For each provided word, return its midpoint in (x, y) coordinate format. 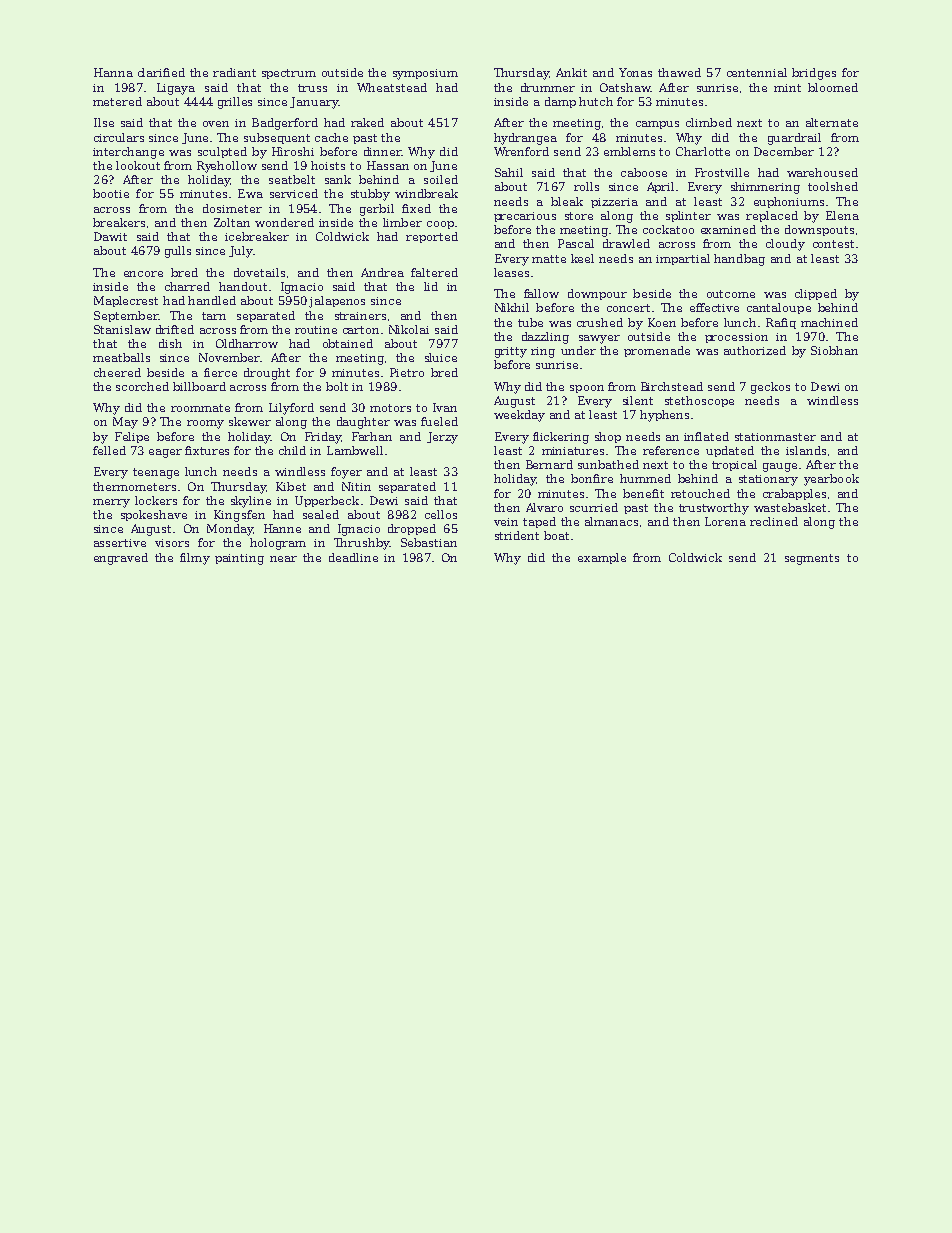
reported (432, 237)
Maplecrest (126, 301)
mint (787, 88)
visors (172, 543)
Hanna (113, 72)
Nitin (356, 486)
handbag (739, 260)
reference (671, 450)
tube (530, 322)
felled (109, 450)
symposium (425, 74)
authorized (755, 350)
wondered (284, 222)
